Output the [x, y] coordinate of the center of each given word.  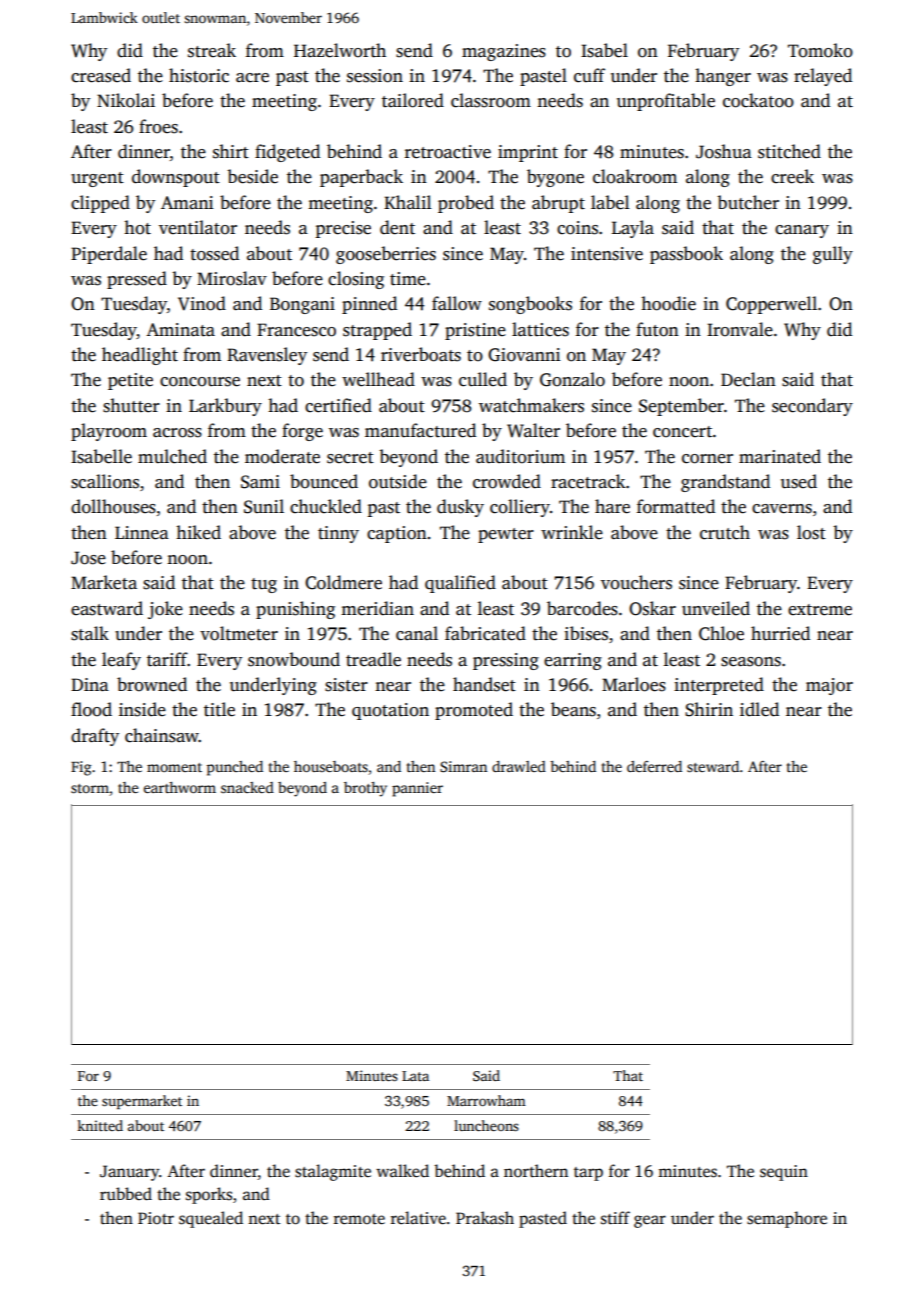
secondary [812, 407]
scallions [105, 481]
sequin [784, 1173]
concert [682, 432]
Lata [415, 1076]
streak [212, 50]
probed [466, 204]
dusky [460, 508]
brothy [365, 789]
